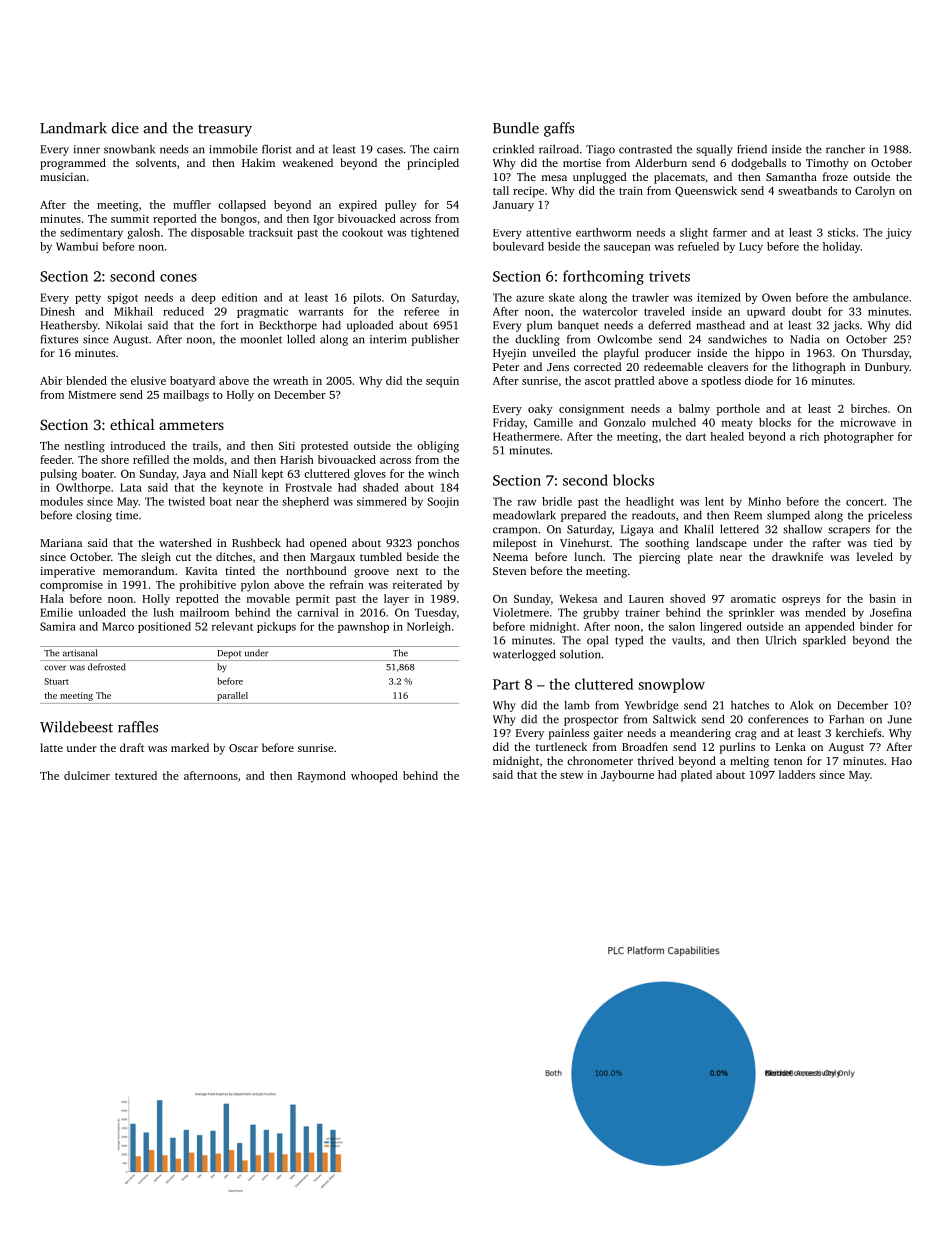 The image size is (952, 1233). What do you see at coordinates (845, 149) in the image?
I see `rancher` at bounding box center [845, 149].
